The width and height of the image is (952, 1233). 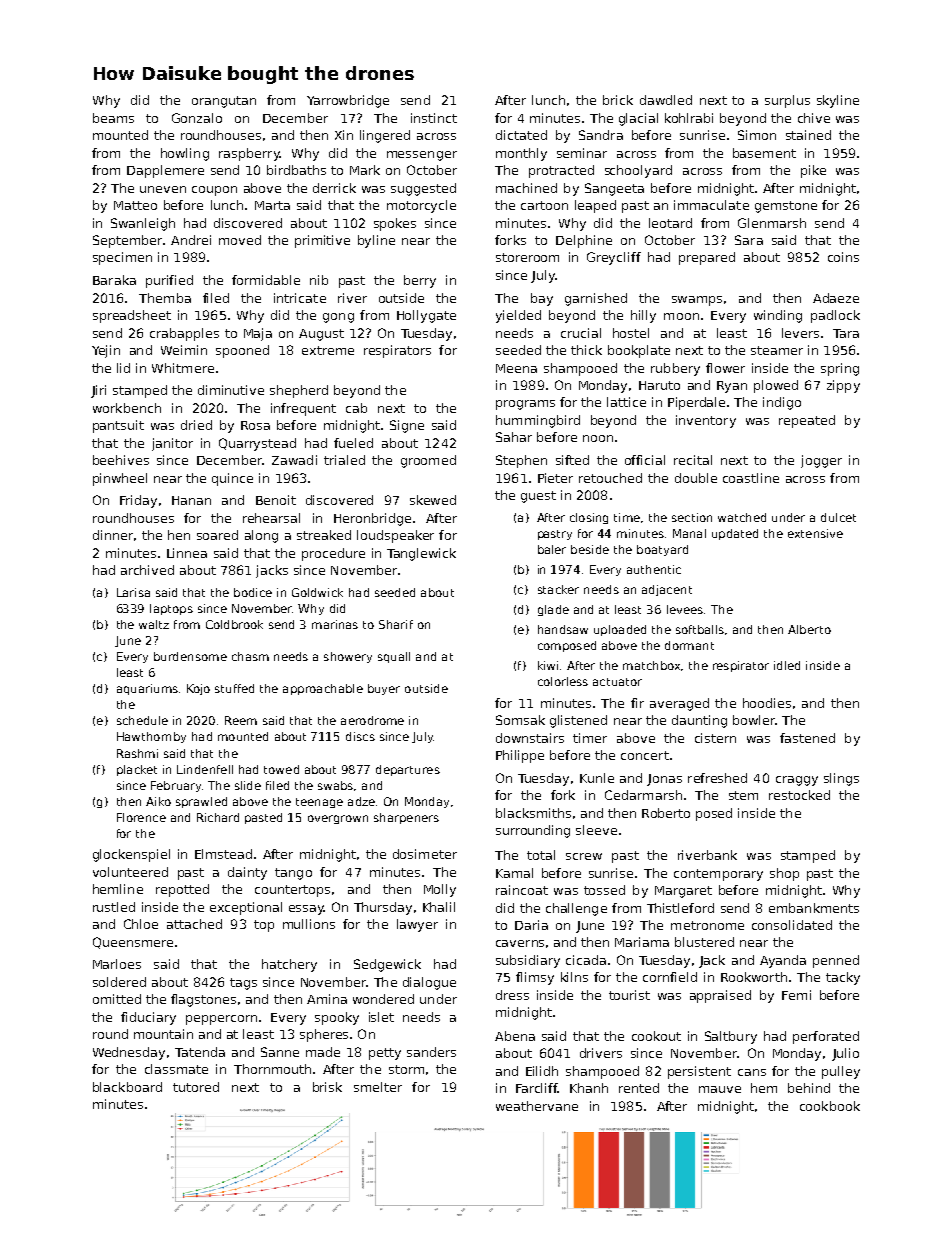 I want to click on blackboard, so click(x=127, y=1087).
